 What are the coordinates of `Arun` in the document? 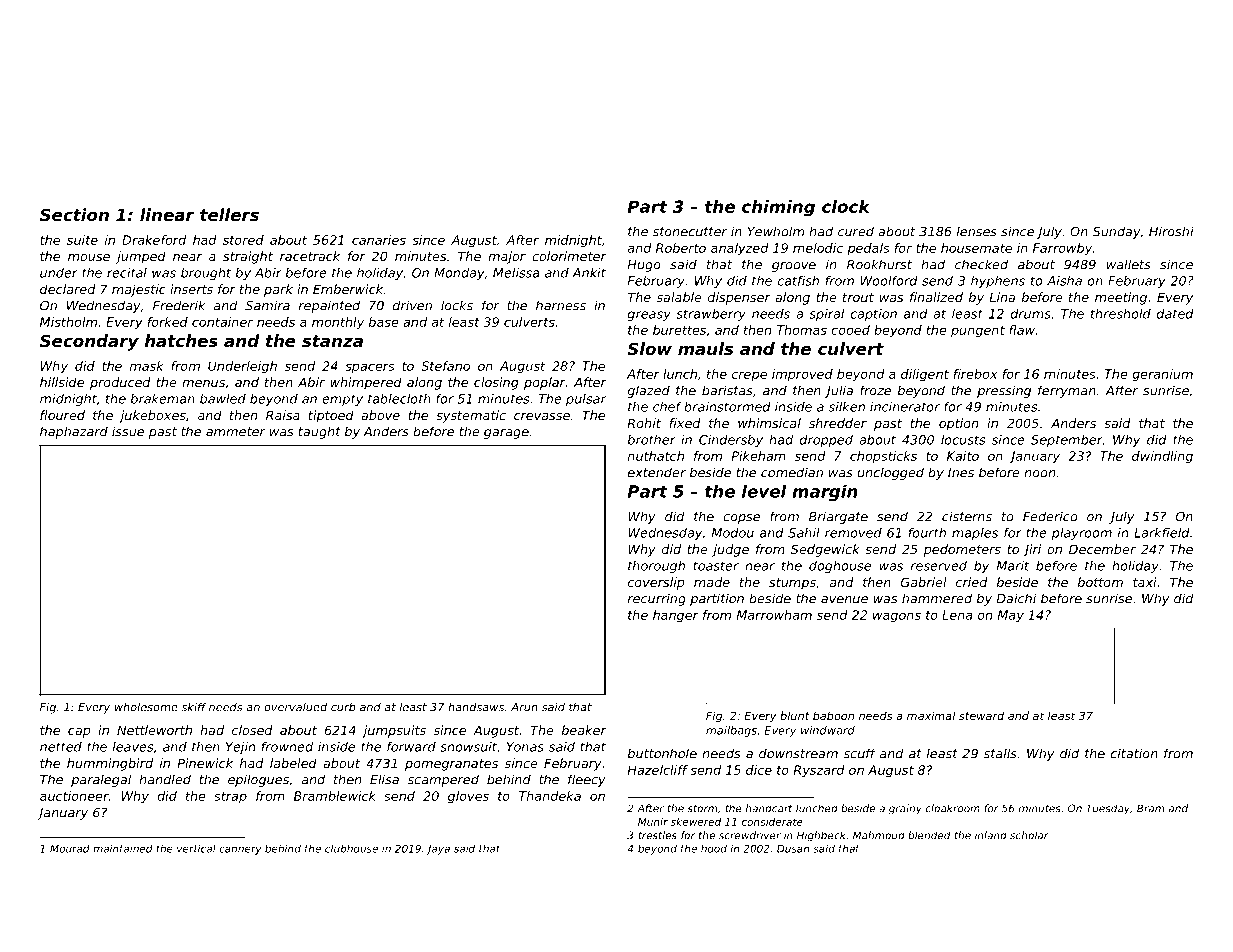 It's located at (524, 707).
